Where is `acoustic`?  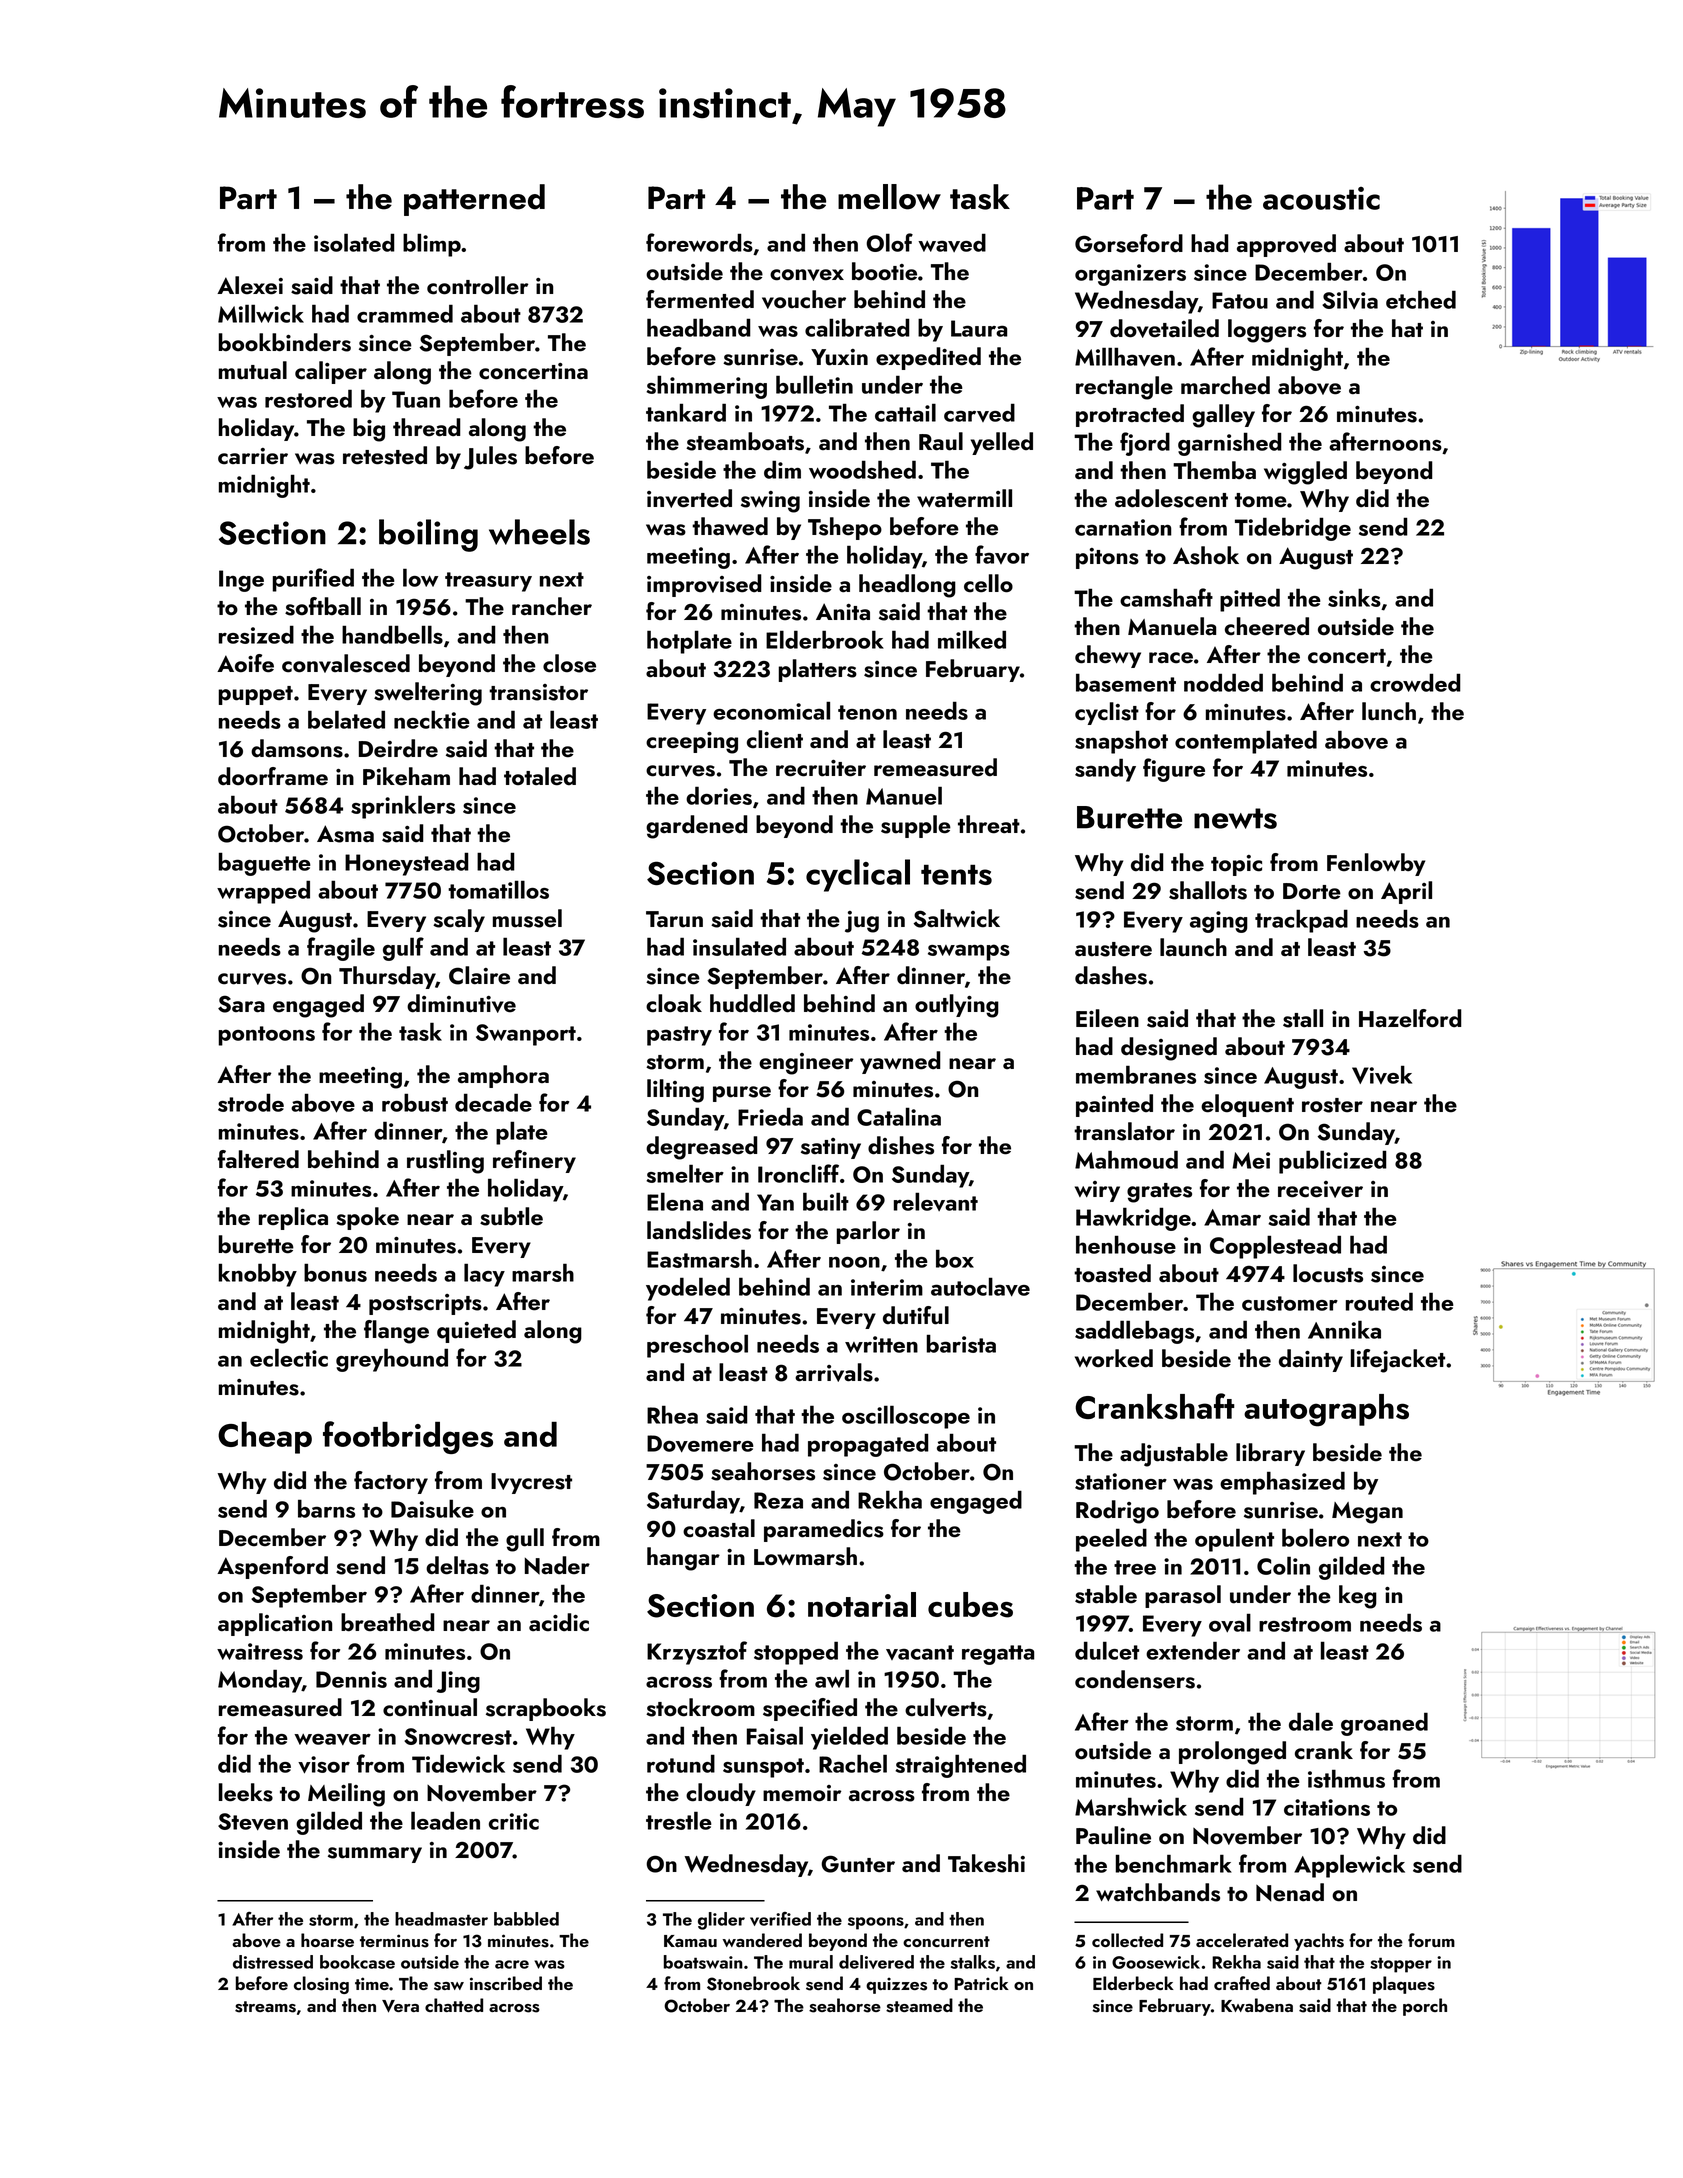
acoustic is located at coordinates (1321, 198).
